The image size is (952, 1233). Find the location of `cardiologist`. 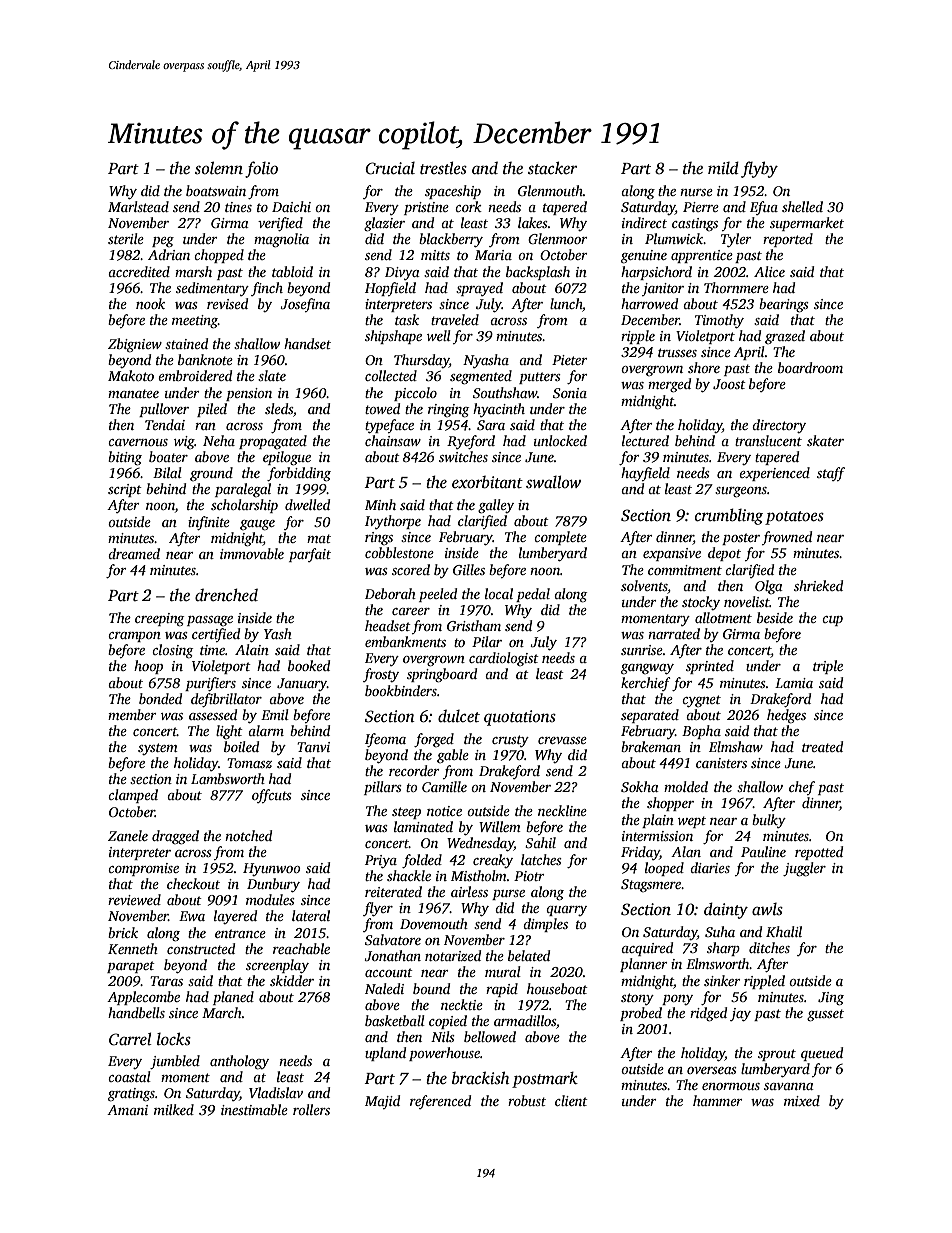

cardiologist is located at coordinates (504, 659).
